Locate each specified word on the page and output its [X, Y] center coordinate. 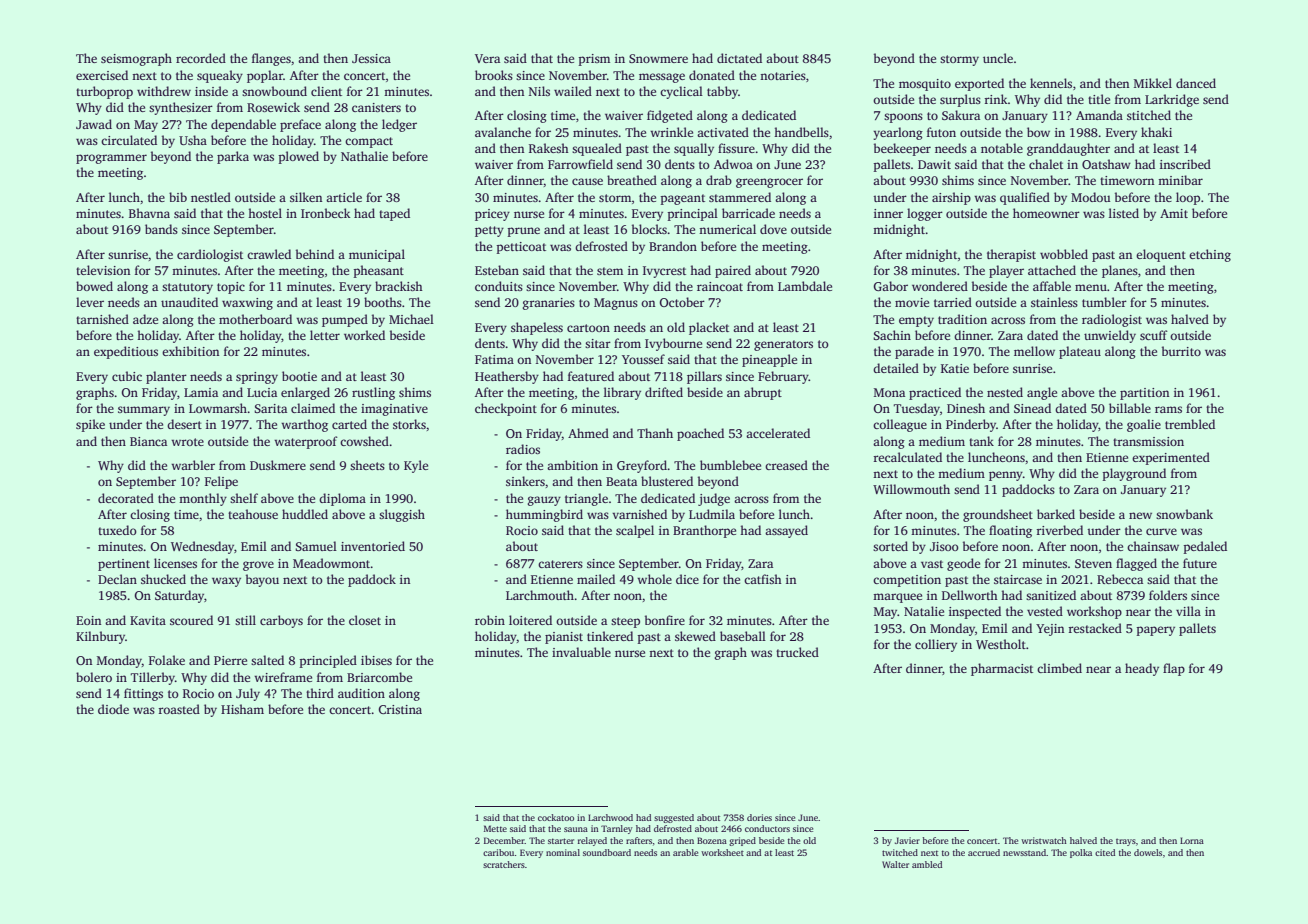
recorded [201, 58]
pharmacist [1002, 669]
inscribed [1185, 164]
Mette [495, 828]
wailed [573, 91]
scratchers [504, 864]
